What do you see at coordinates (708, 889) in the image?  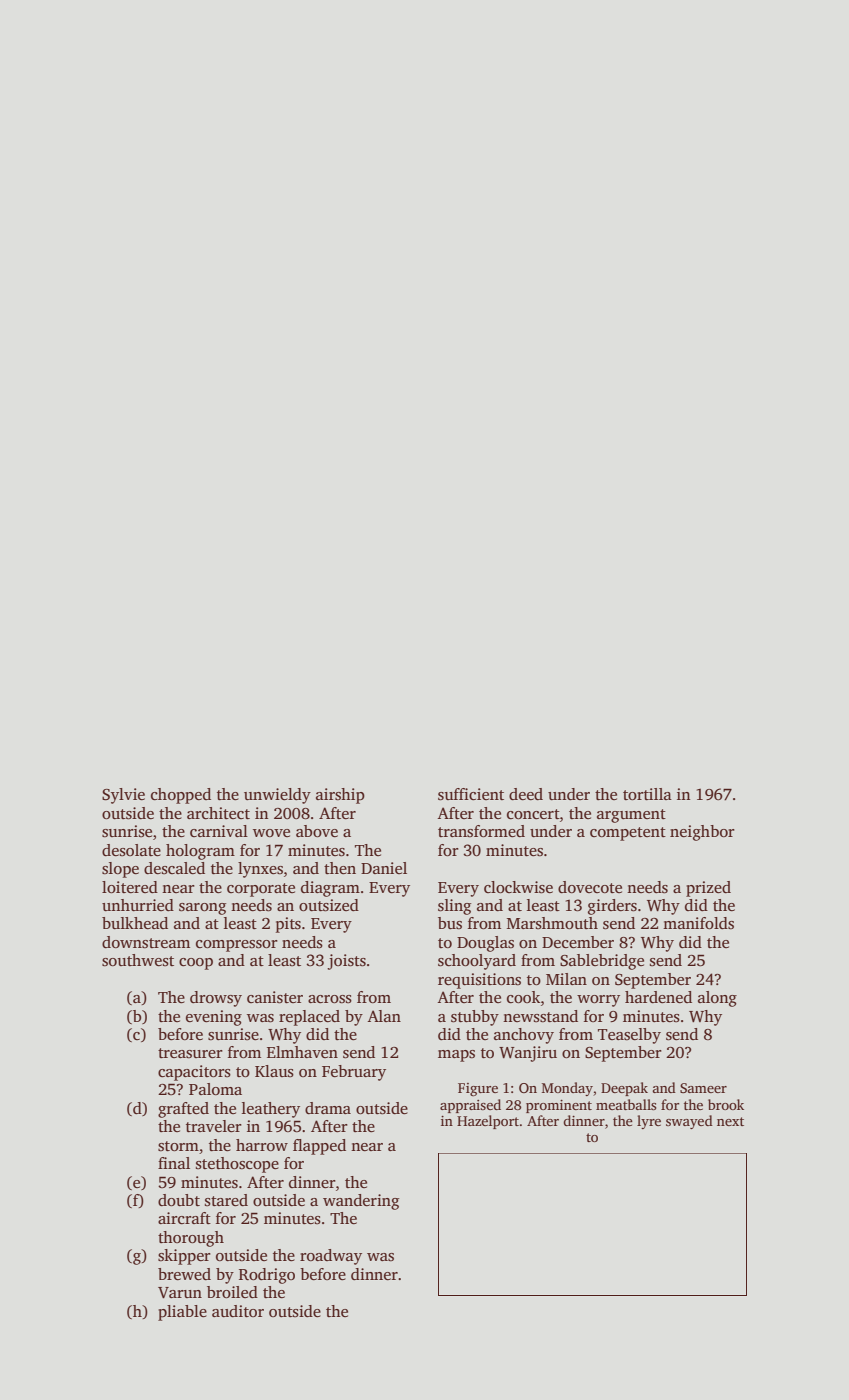 I see `prized` at bounding box center [708, 889].
